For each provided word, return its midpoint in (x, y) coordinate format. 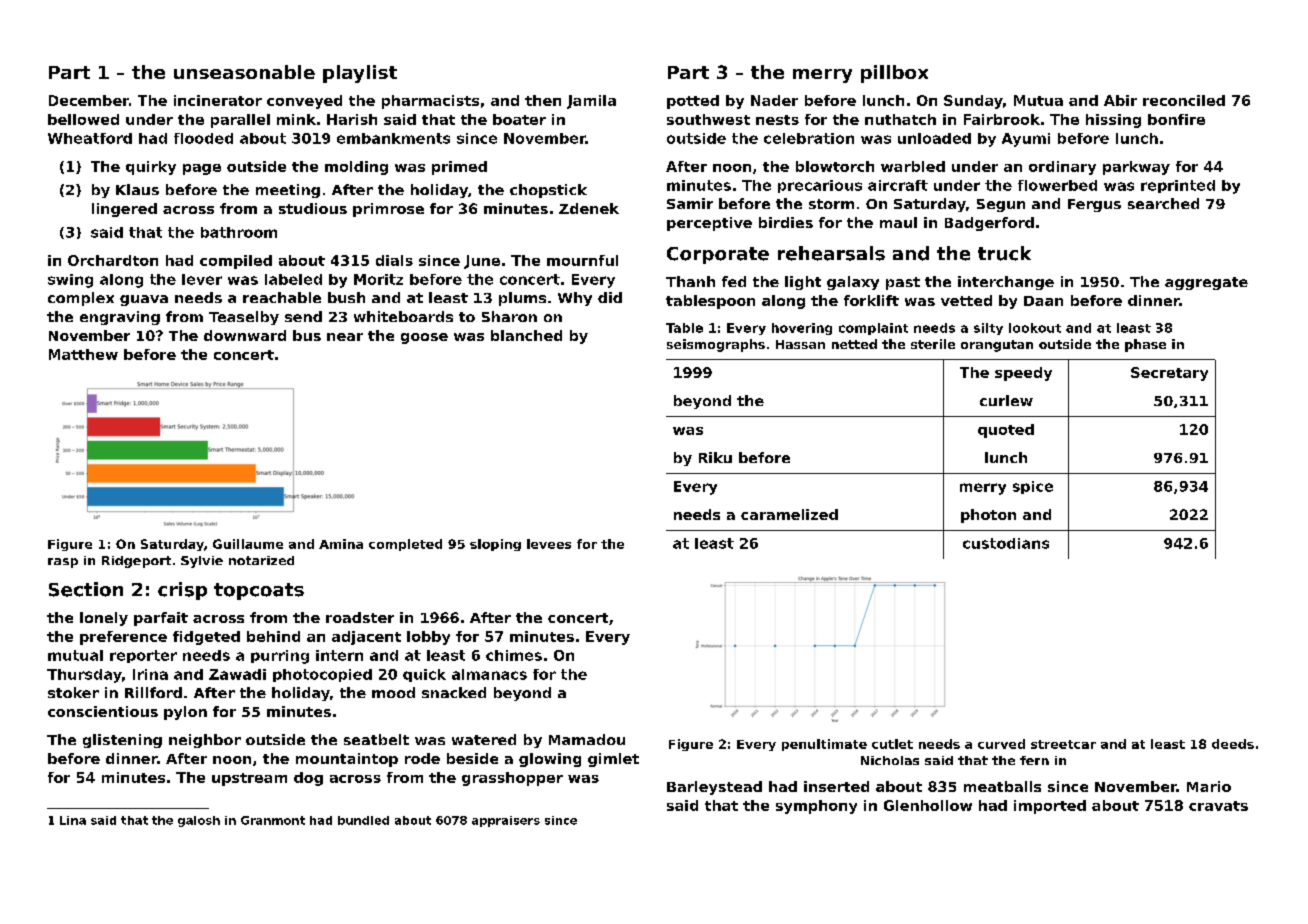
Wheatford (90, 138)
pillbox (894, 74)
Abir (1120, 100)
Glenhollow (928, 805)
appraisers (506, 821)
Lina (73, 820)
